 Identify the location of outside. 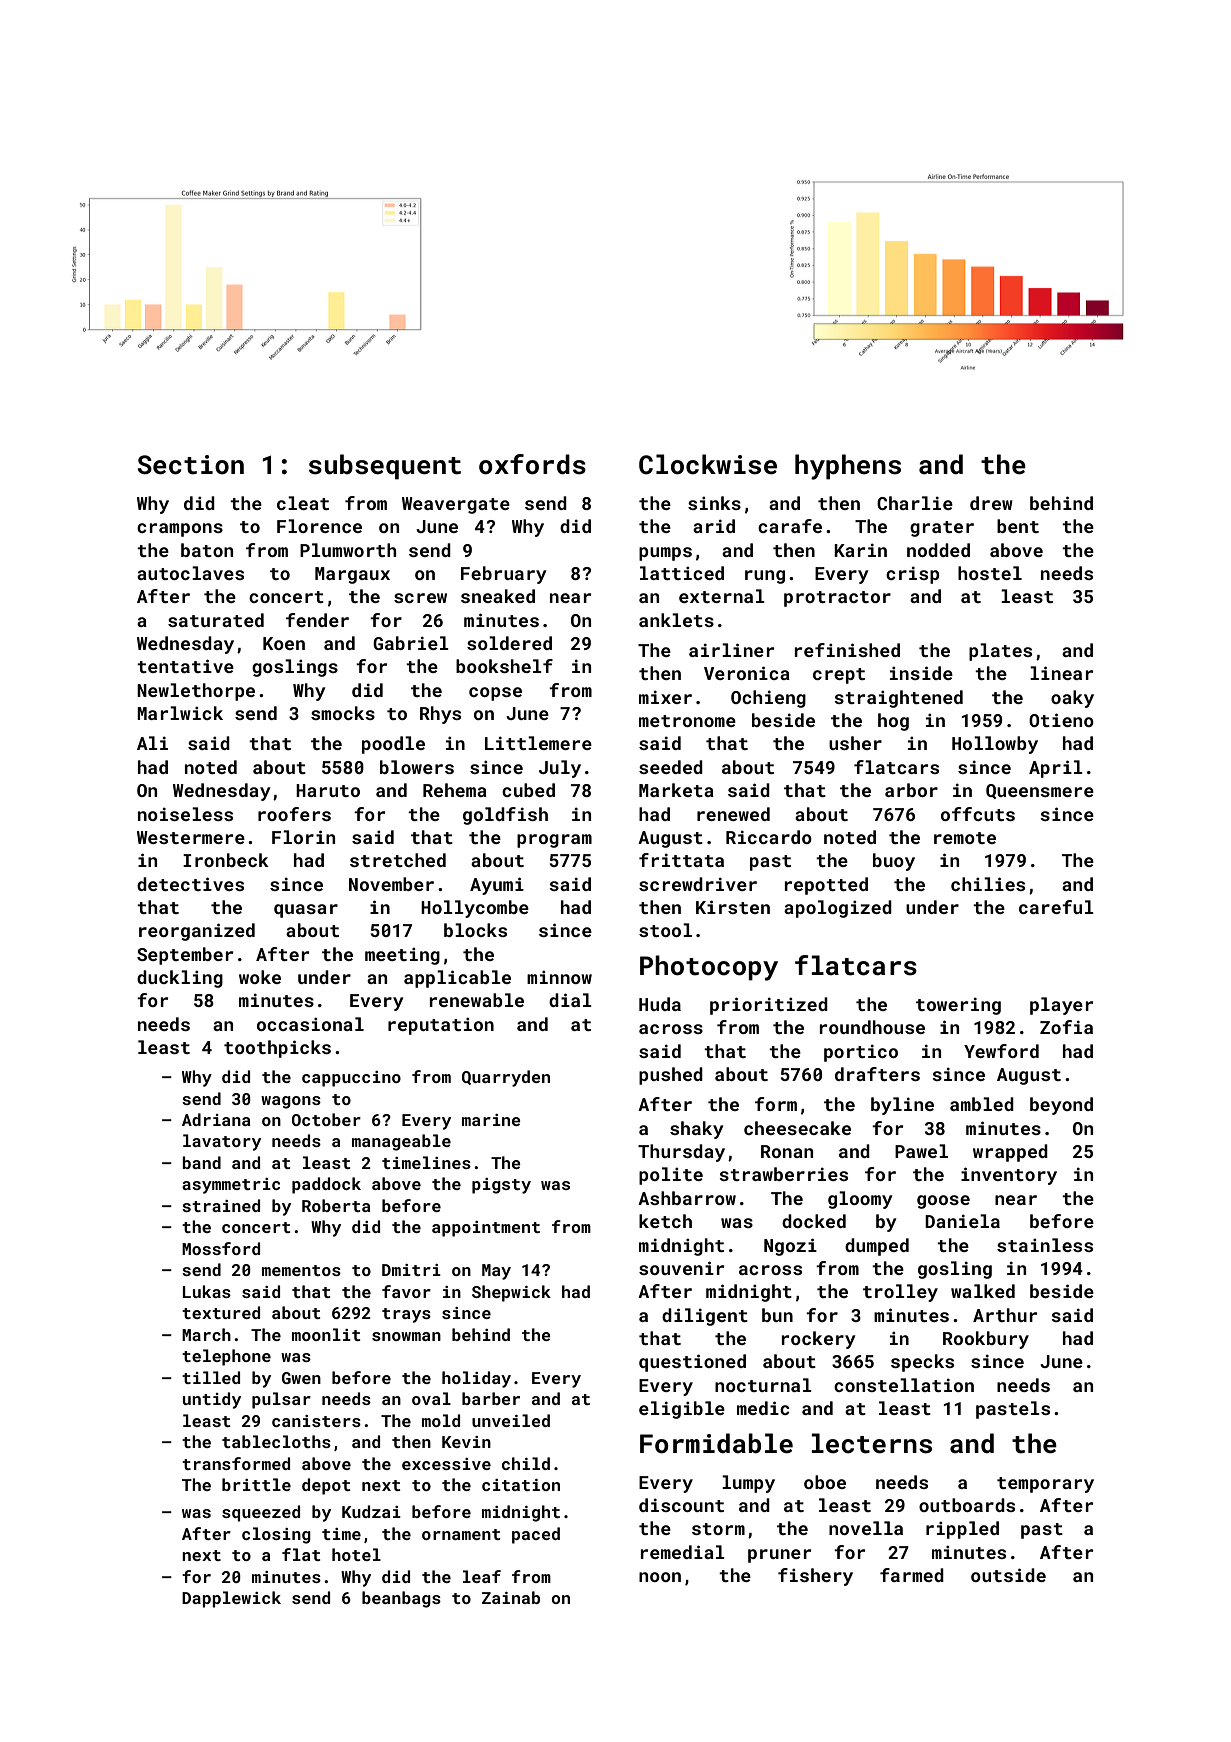
(1008, 1575).
